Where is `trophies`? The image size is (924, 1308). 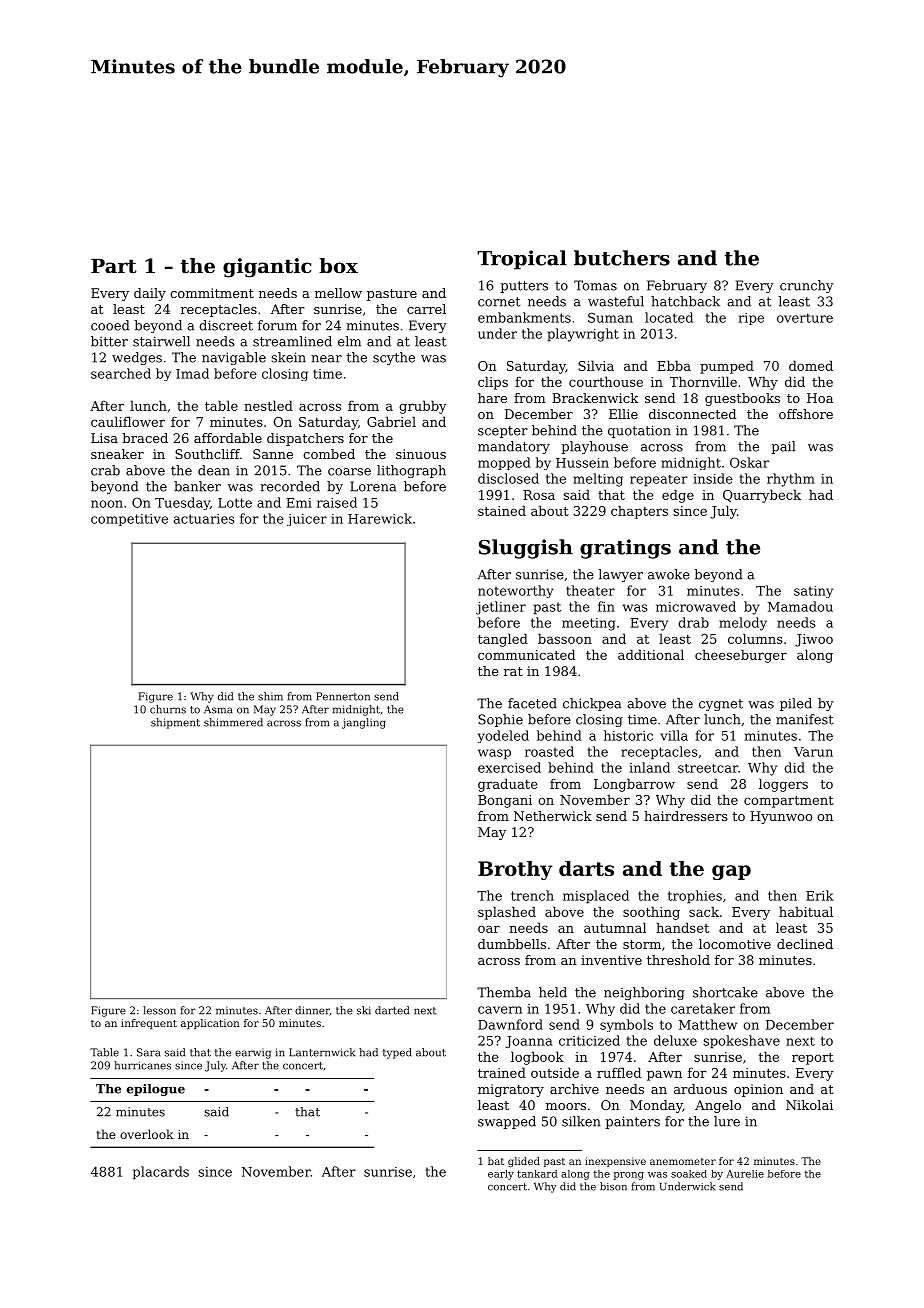 trophies is located at coordinates (695, 897).
